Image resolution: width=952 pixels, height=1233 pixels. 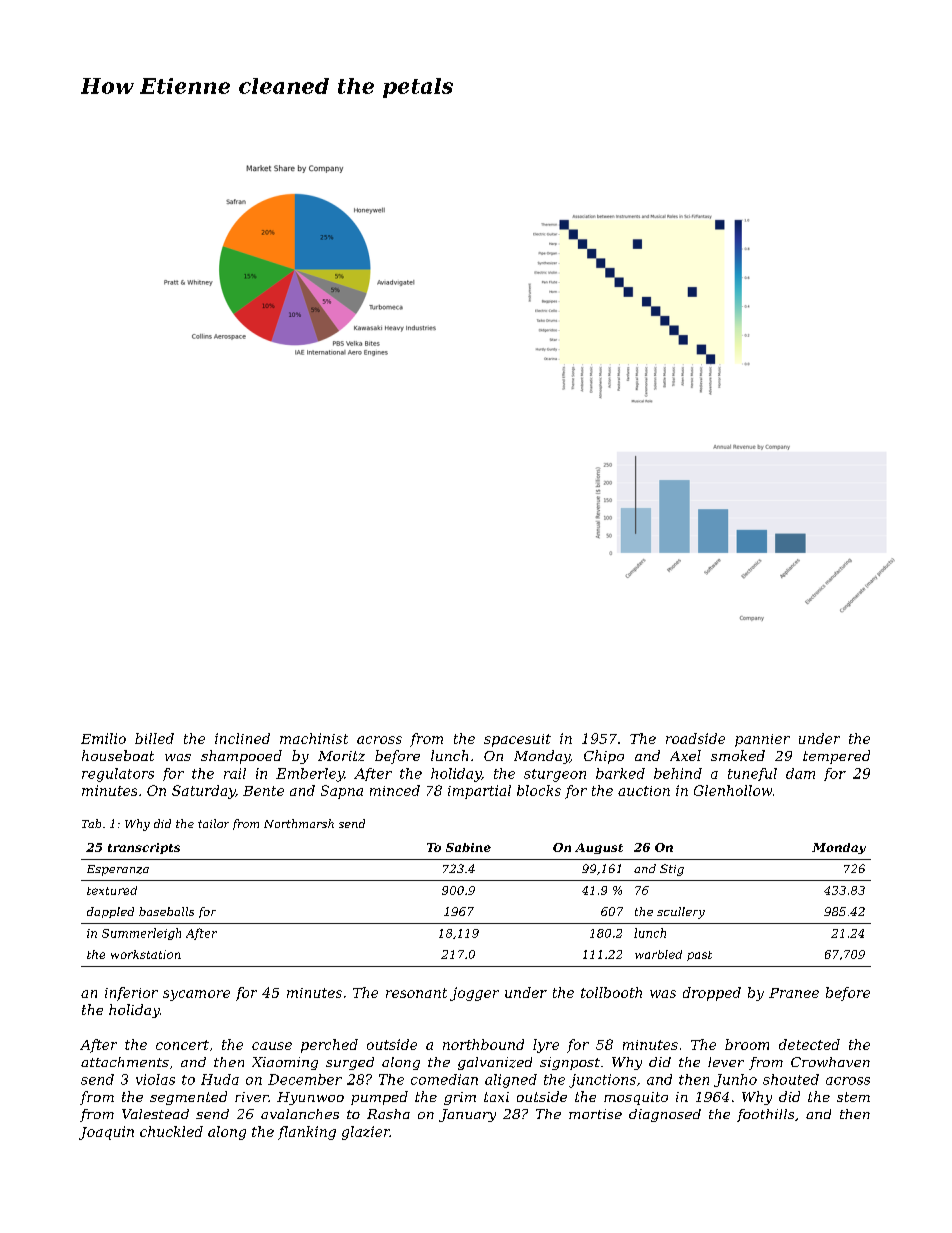 I want to click on Summerleigh, so click(x=141, y=934).
